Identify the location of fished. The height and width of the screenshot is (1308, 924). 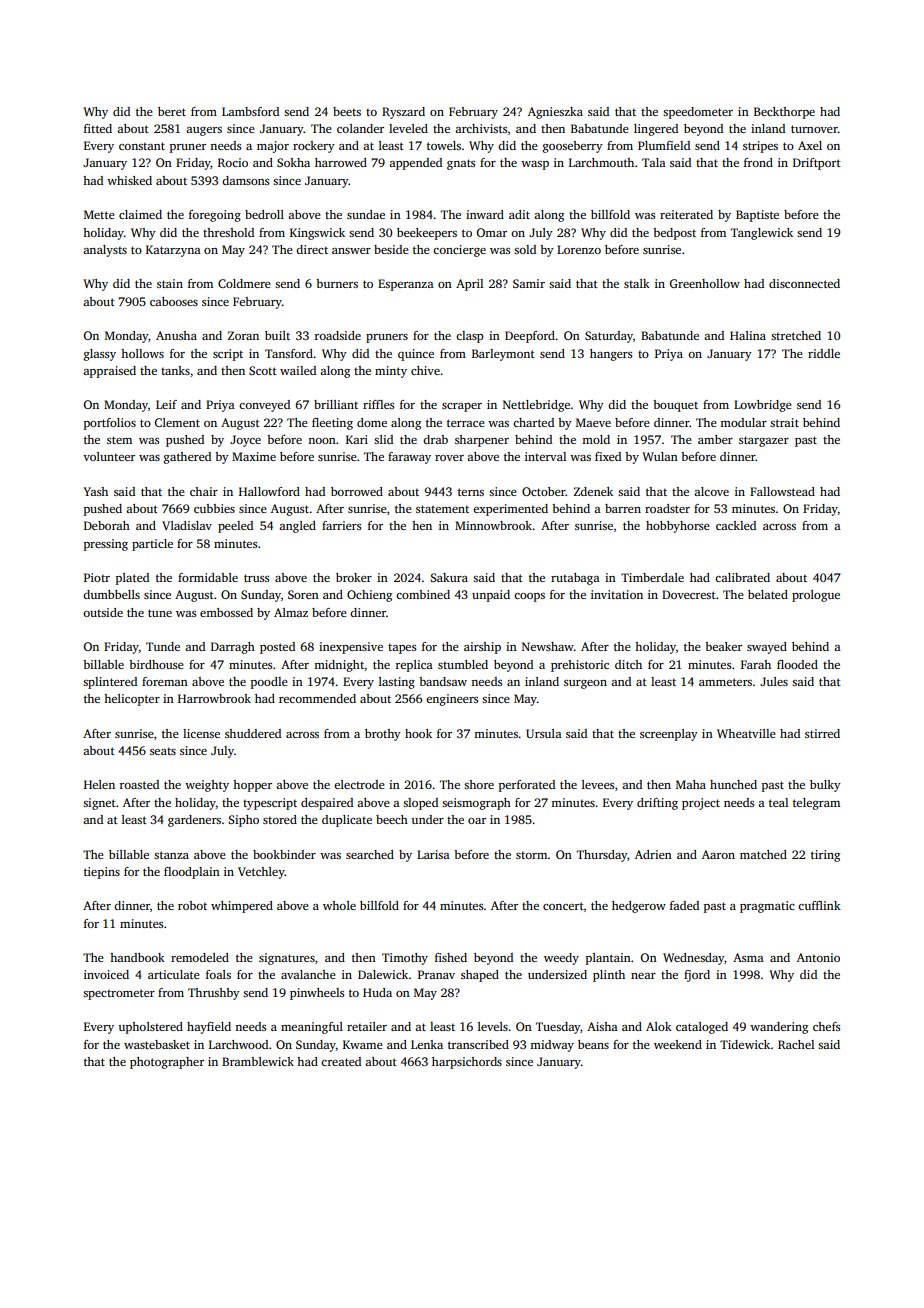
(451, 957).
